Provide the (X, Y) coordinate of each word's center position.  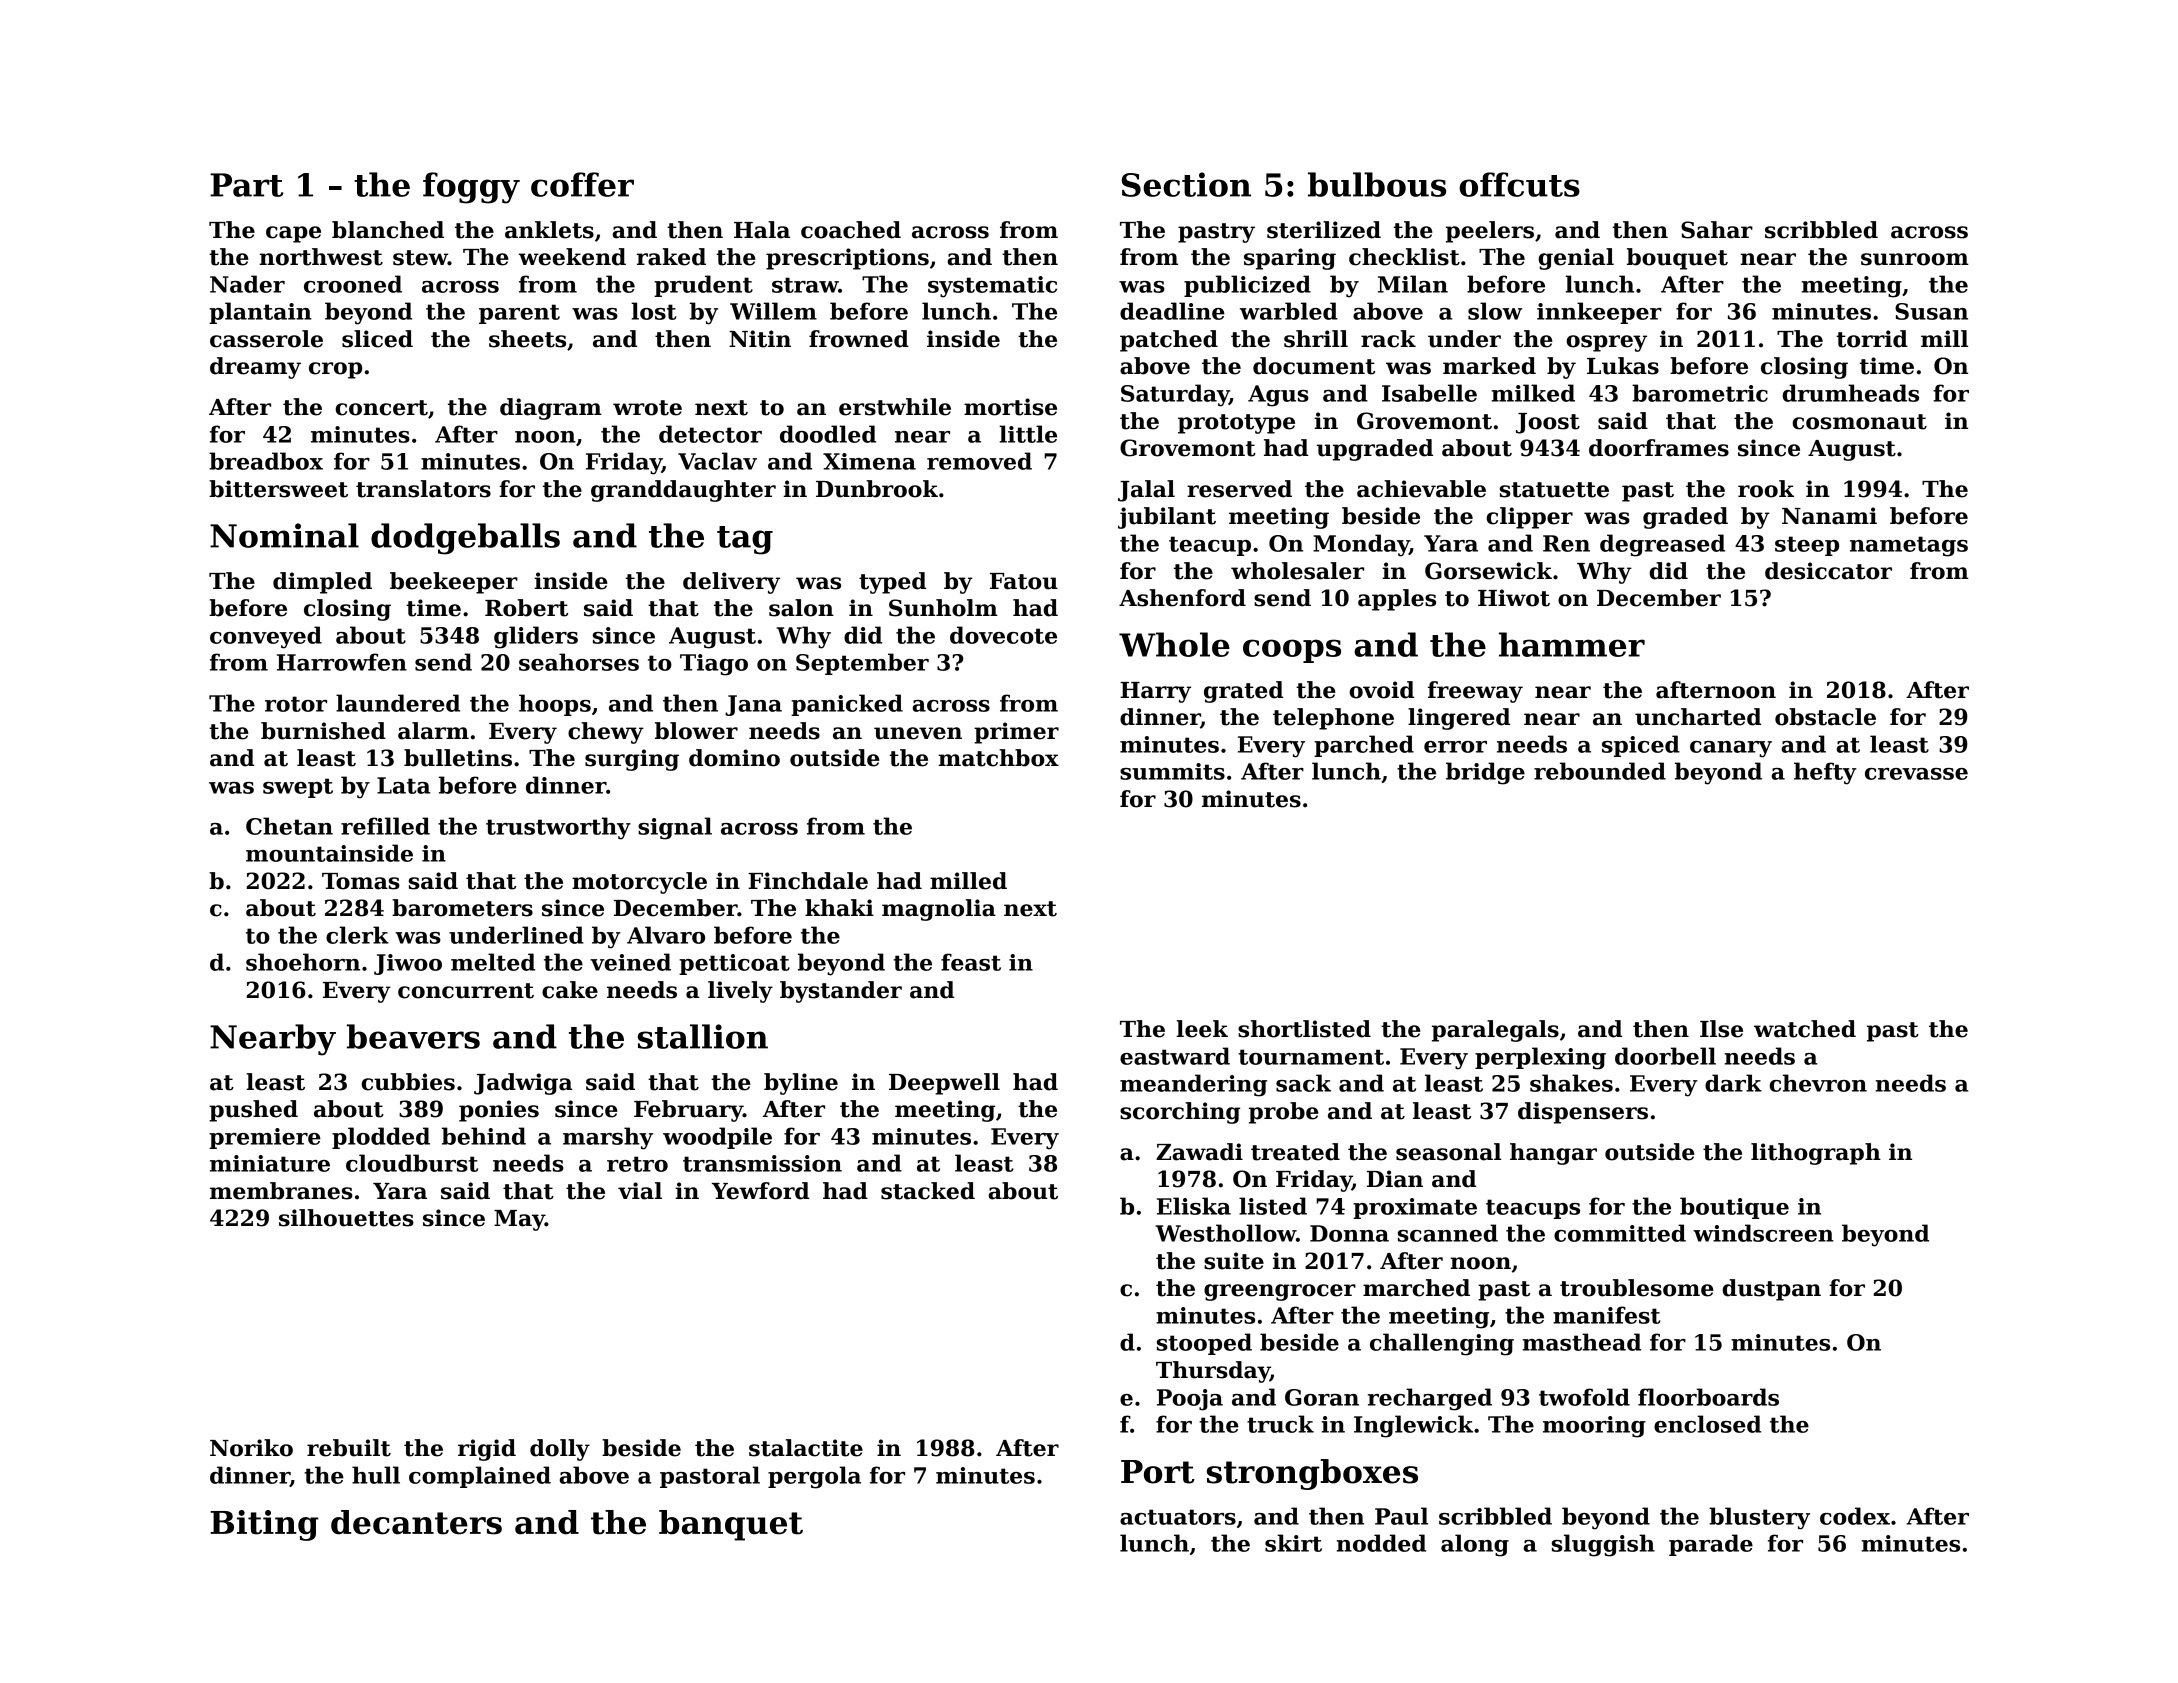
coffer (582, 184)
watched (1805, 1029)
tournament (1311, 1057)
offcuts (1519, 184)
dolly (560, 1450)
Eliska (1194, 1206)
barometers (462, 908)
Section (1186, 184)
